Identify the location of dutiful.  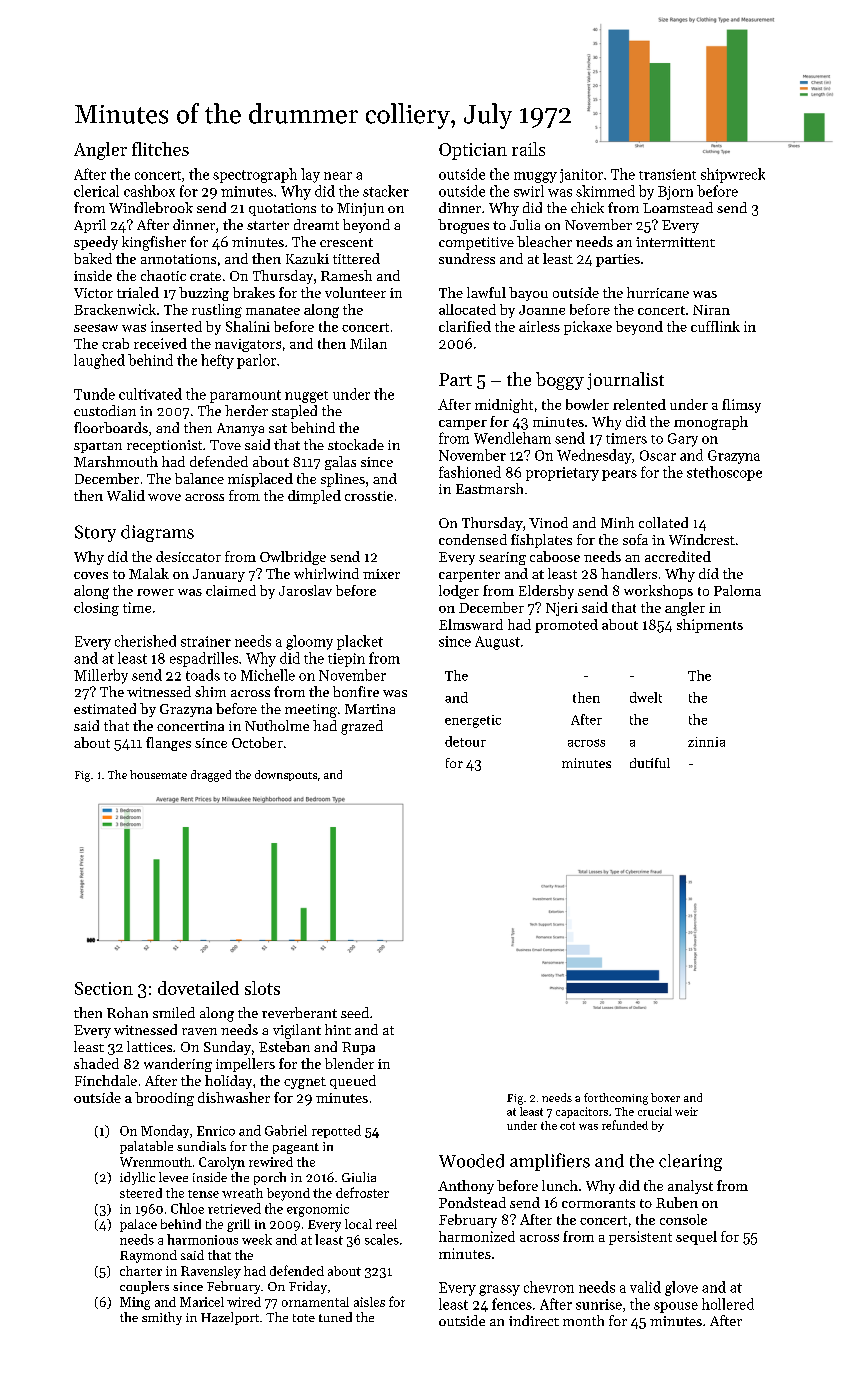
(650, 763).
